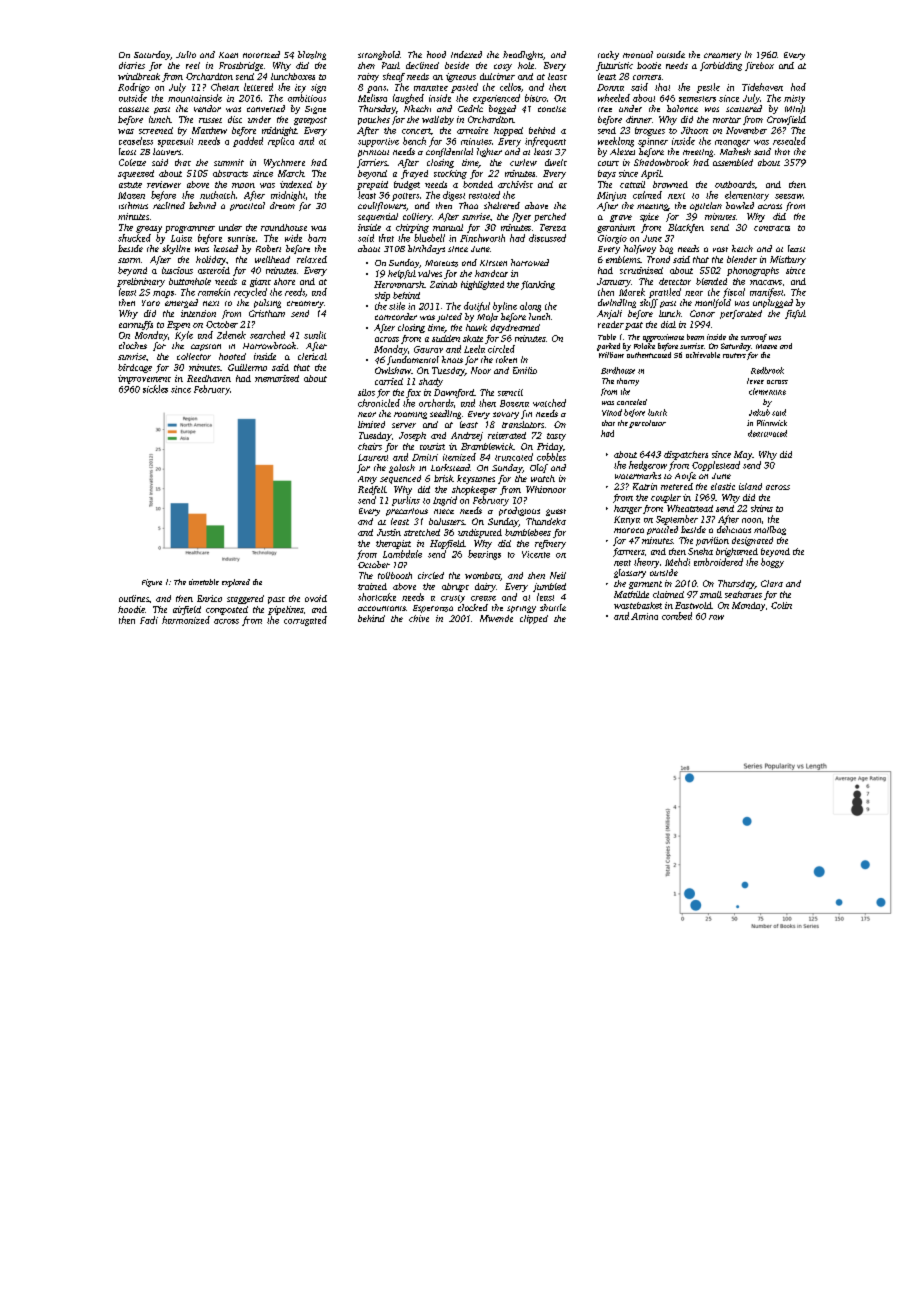 The image size is (924, 1308). I want to click on pipelines, so click(285, 610).
